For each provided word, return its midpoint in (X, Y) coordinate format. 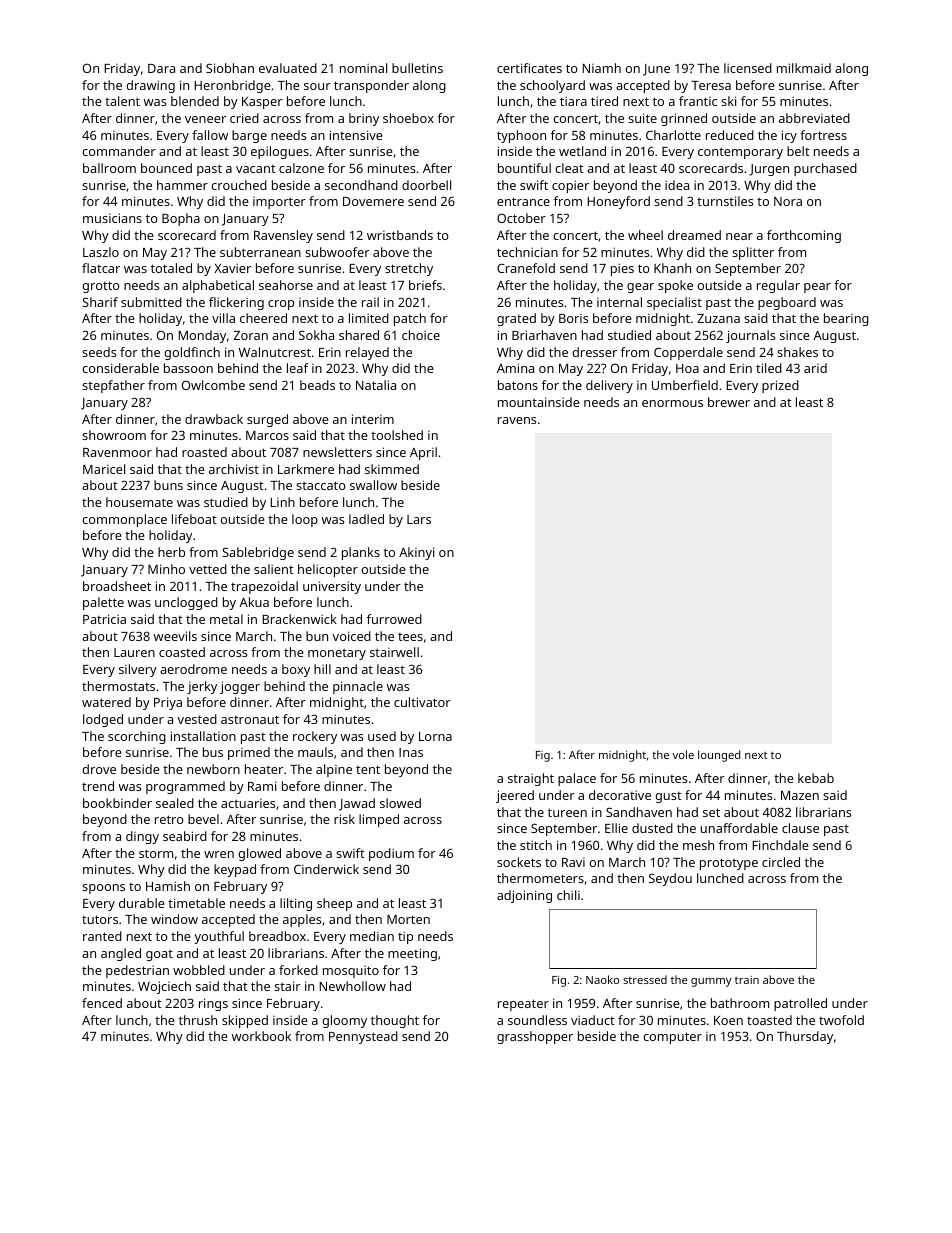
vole (683, 754)
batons (518, 385)
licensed (748, 68)
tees (410, 637)
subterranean (260, 252)
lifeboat (194, 519)
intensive (356, 135)
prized (780, 386)
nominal (363, 68)
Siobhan (230, 68)
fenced (102, 1003)
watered (106, 702)
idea (677, 185)
